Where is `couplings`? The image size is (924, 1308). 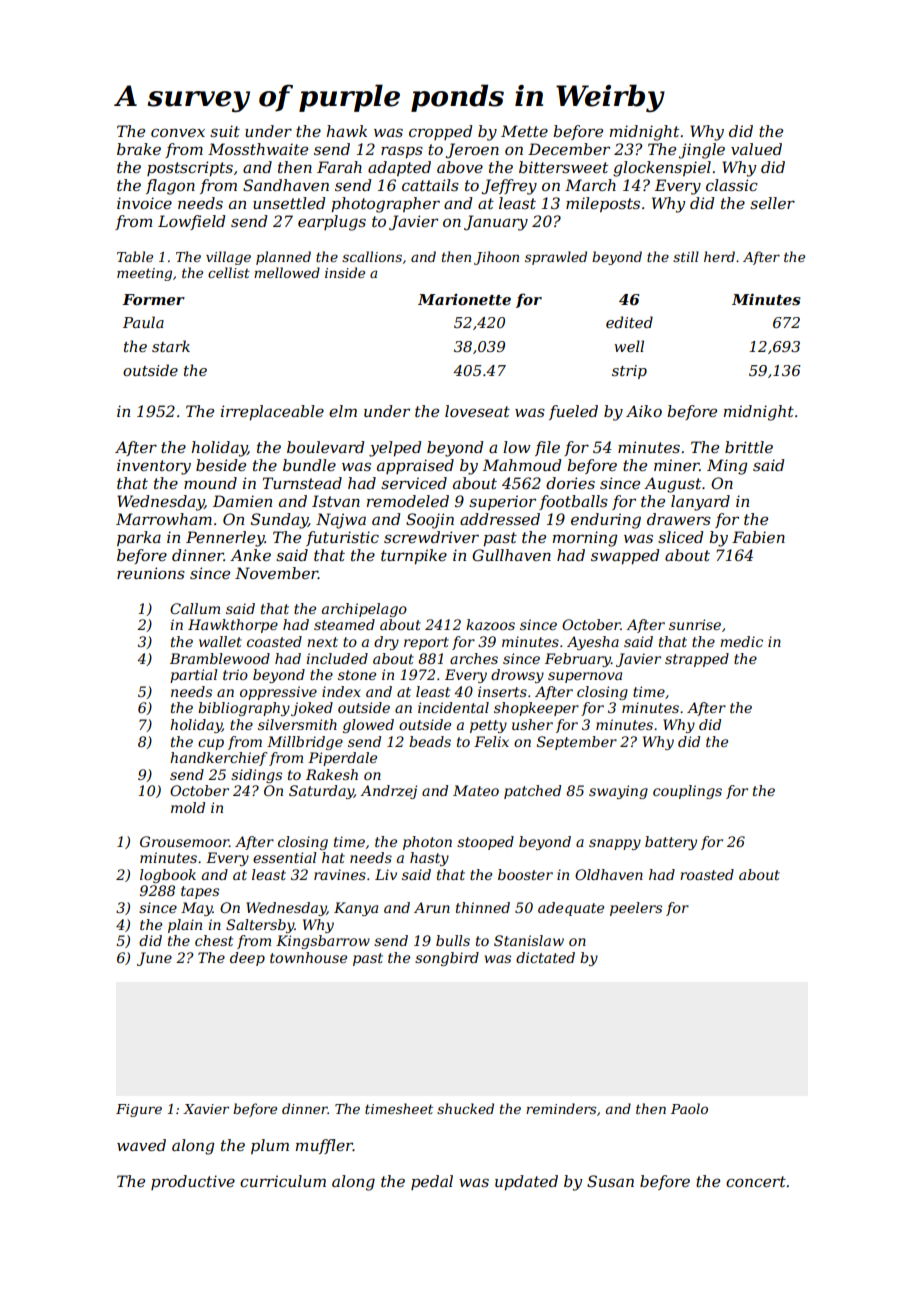
couplings is located at coordinates (687, 792).
